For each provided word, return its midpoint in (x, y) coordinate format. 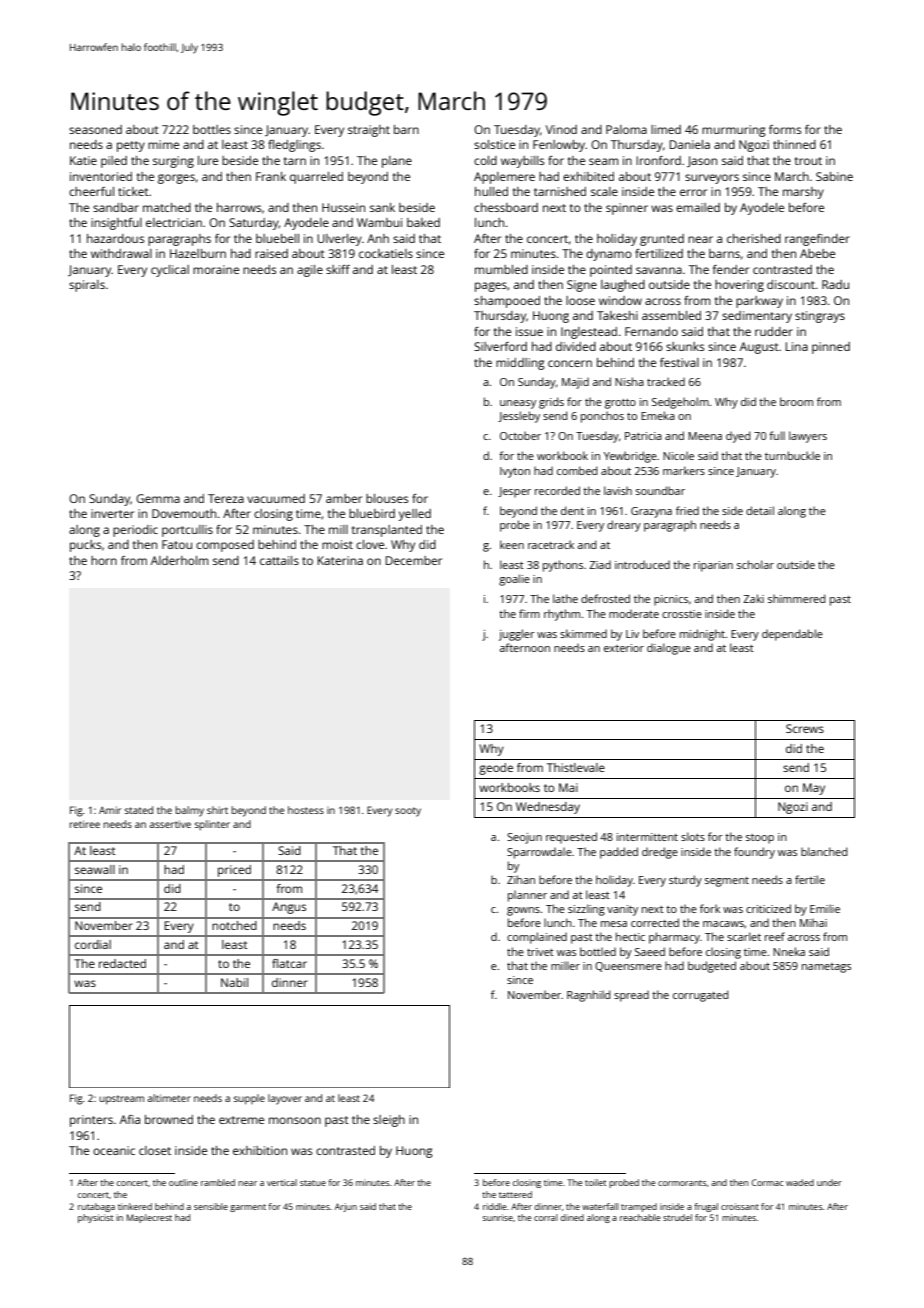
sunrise (498, 1217)
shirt (217, 810)
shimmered (796, 598)
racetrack (551, 544)
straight (369, 131)
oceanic (114, 1150)
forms (785, 129)
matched (167, 207)
